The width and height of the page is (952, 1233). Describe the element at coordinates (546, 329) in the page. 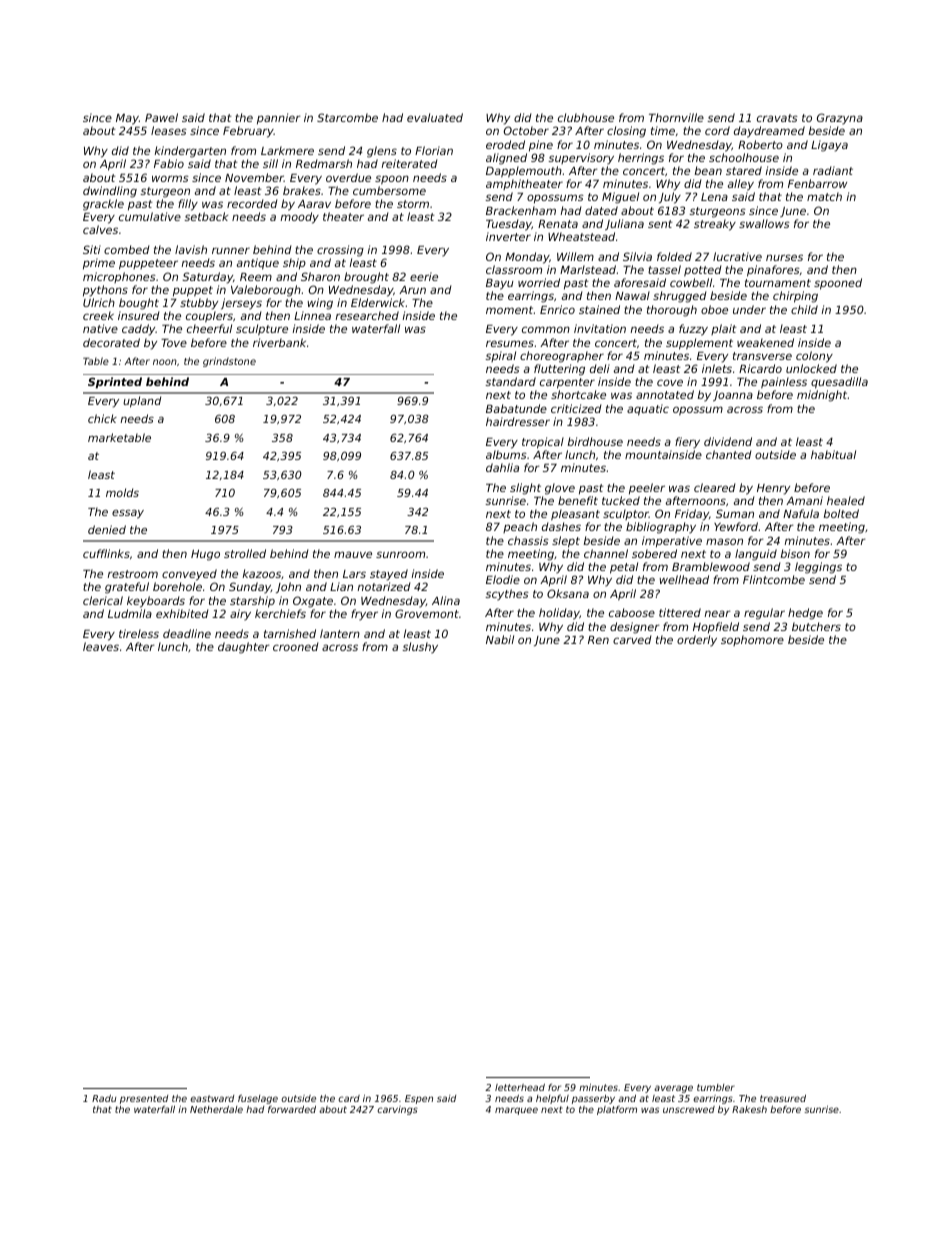

I see `common` at that location.
